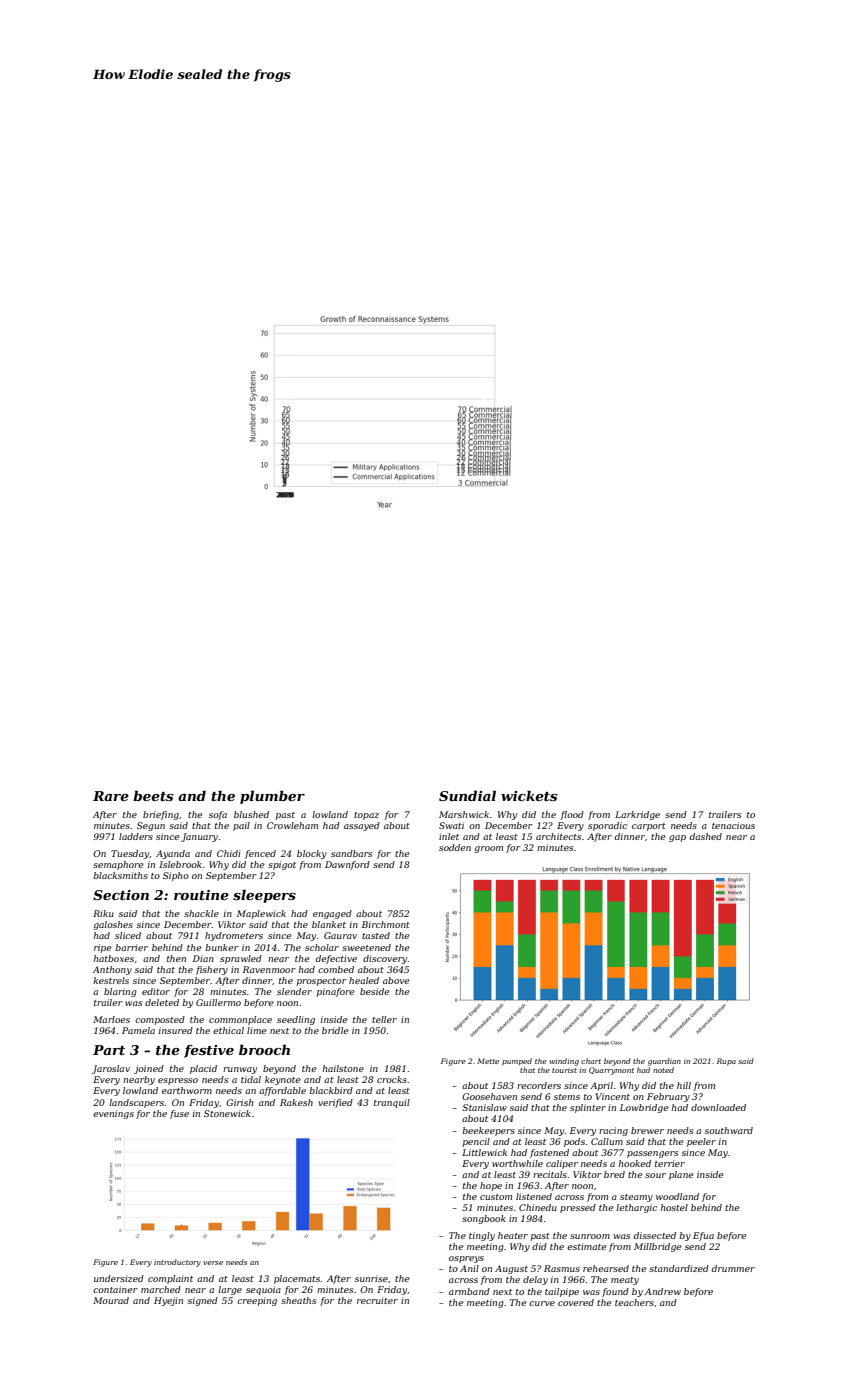  I want to click on hill, so click(684, 1085).
